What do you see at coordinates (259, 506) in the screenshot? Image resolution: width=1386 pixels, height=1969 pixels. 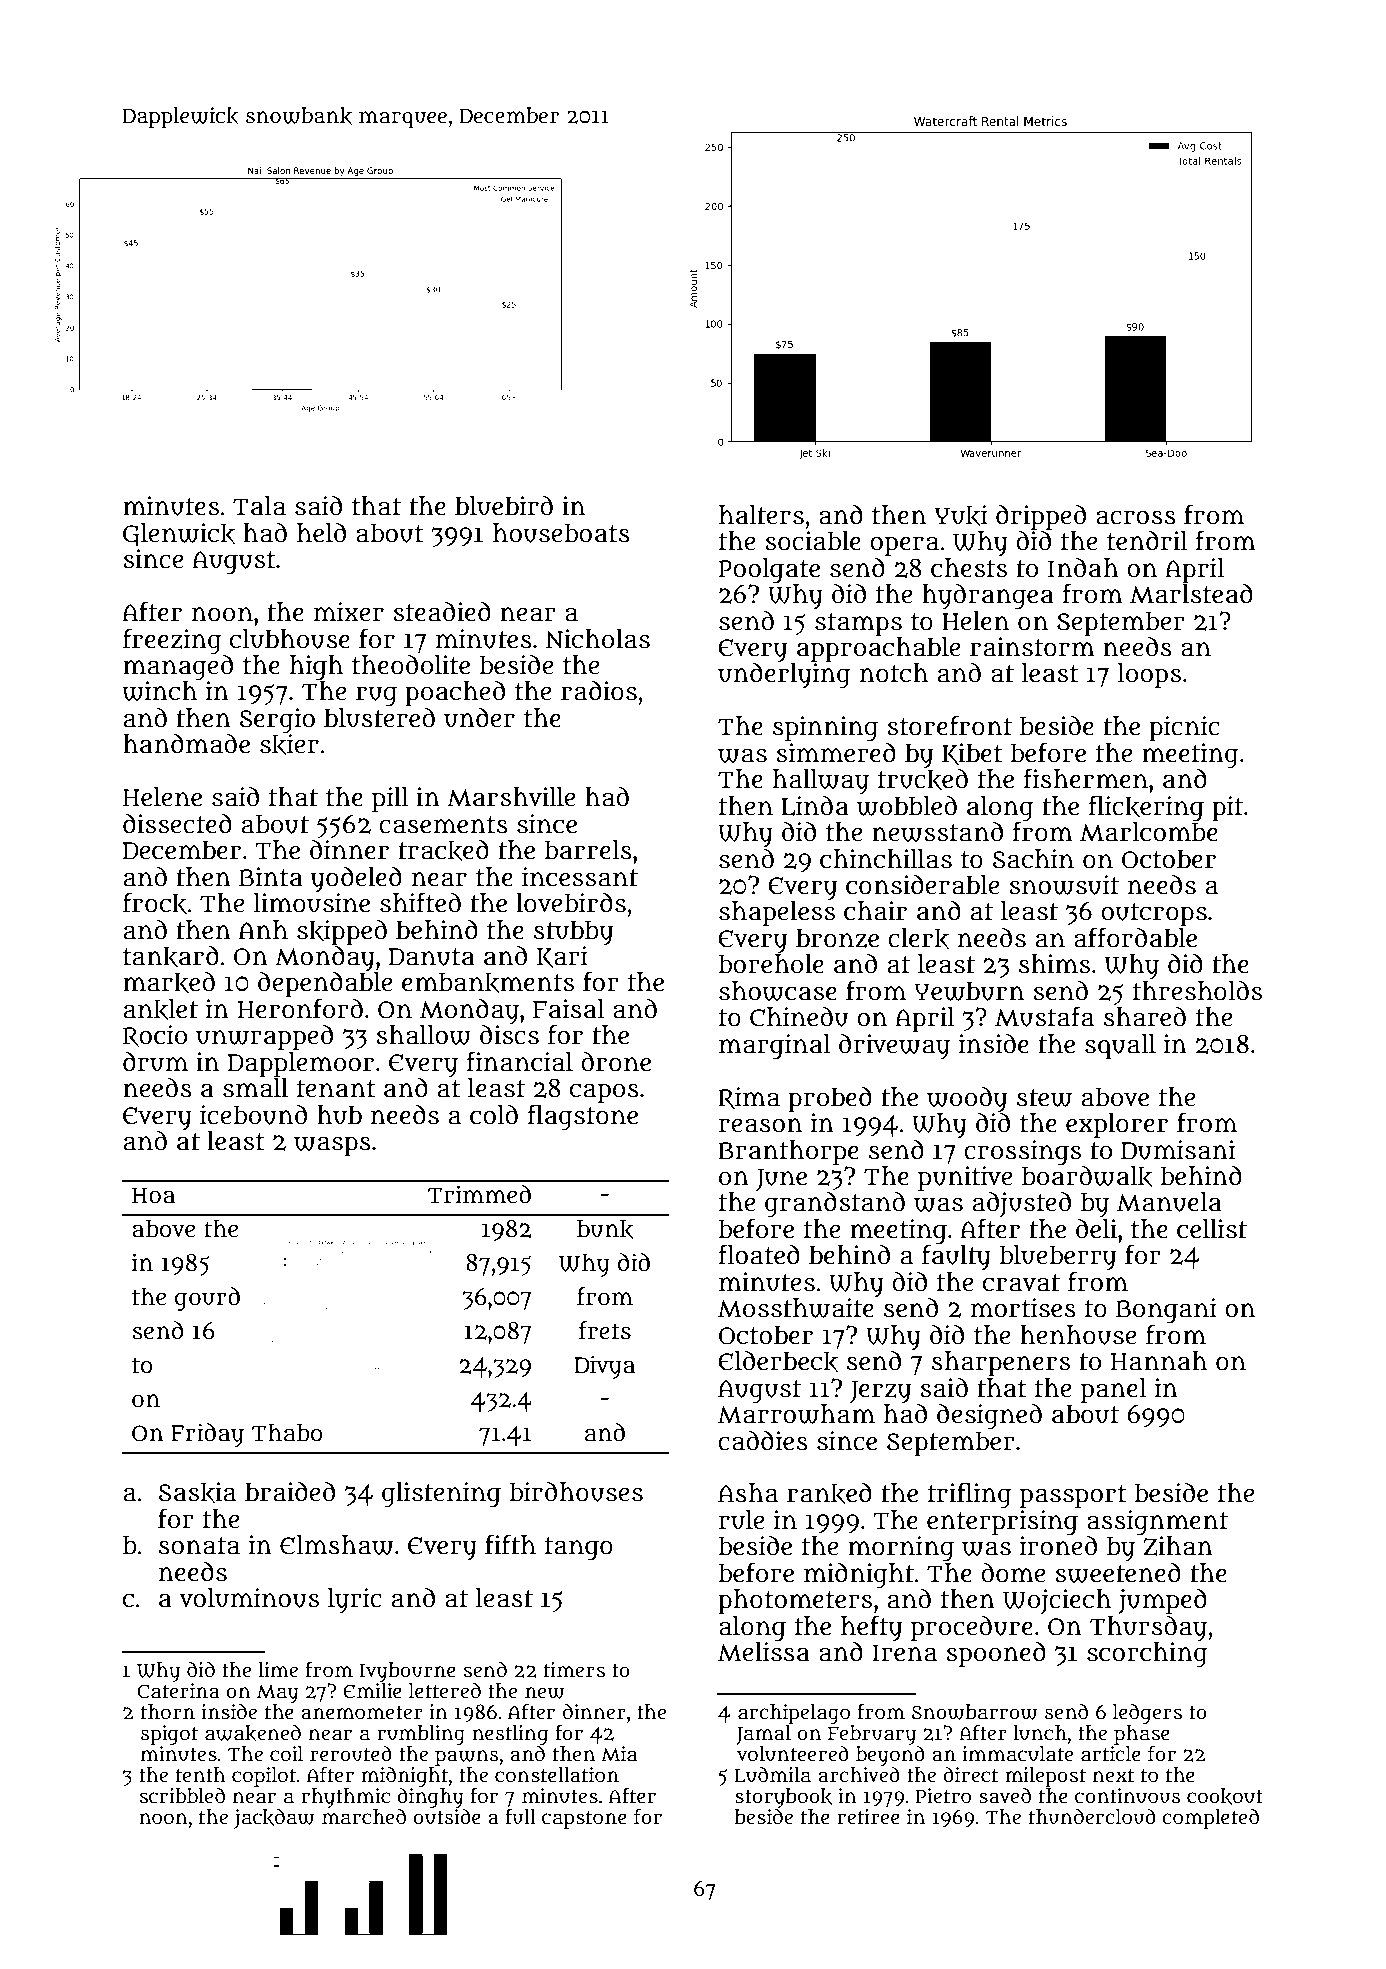 I see `Tala` at bounding box center [259, 506].
